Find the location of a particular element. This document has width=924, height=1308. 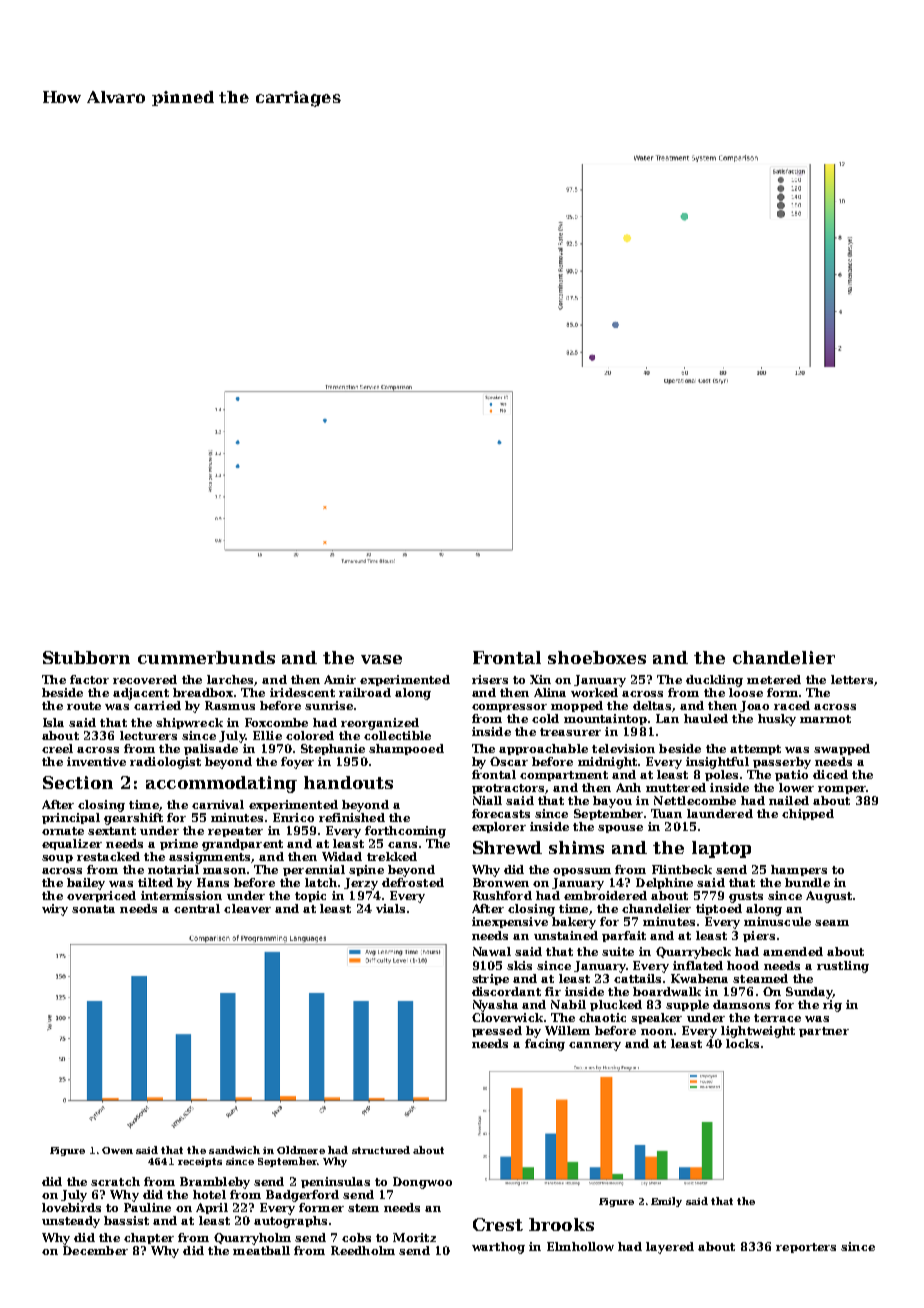

letters is located at coordinates (852, 679).
